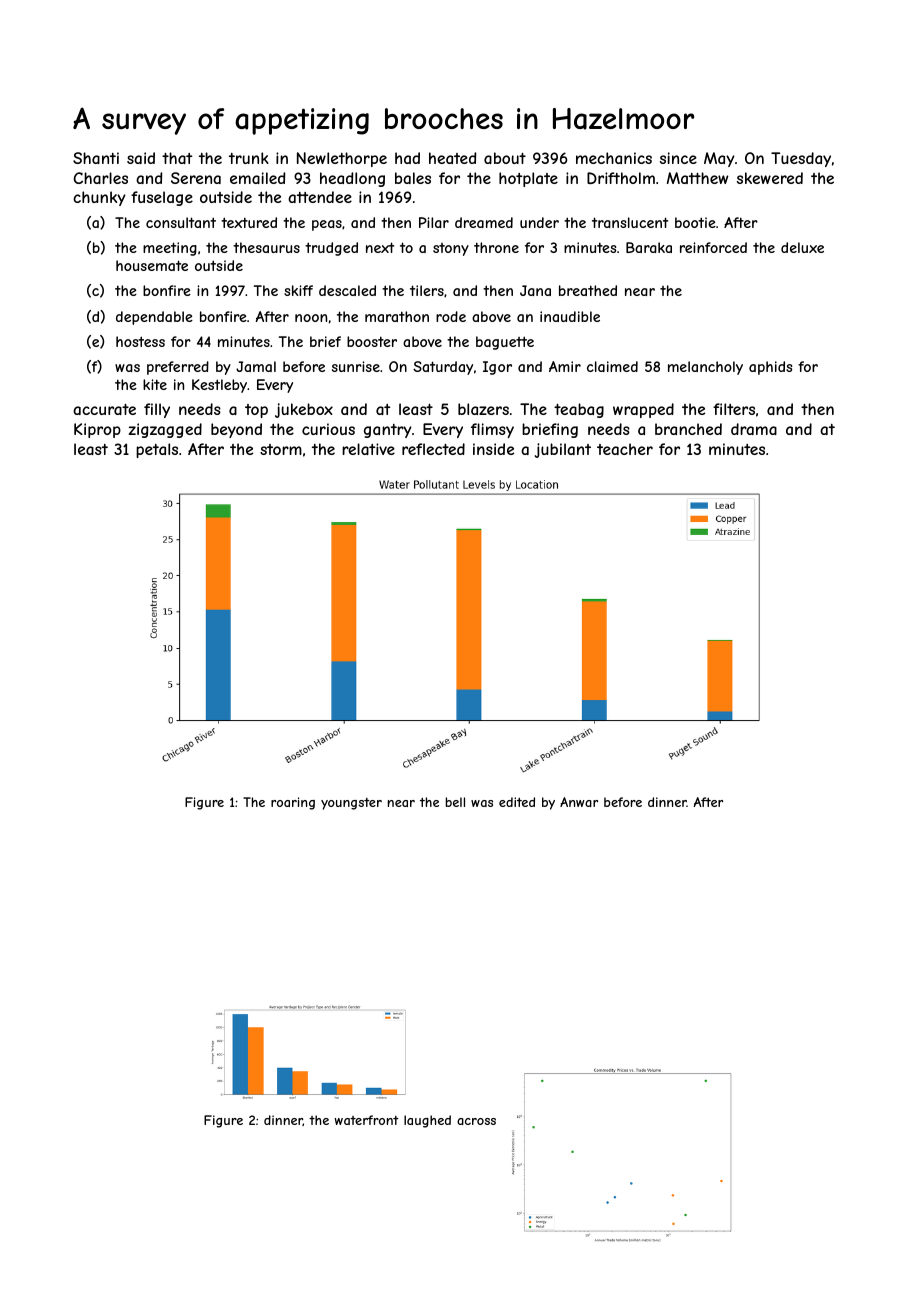 Image resolution: width=908 pixels, height=1316 pixels. Describe the element at coordinates (157, 450) in the image. I see `petals` at that location.
